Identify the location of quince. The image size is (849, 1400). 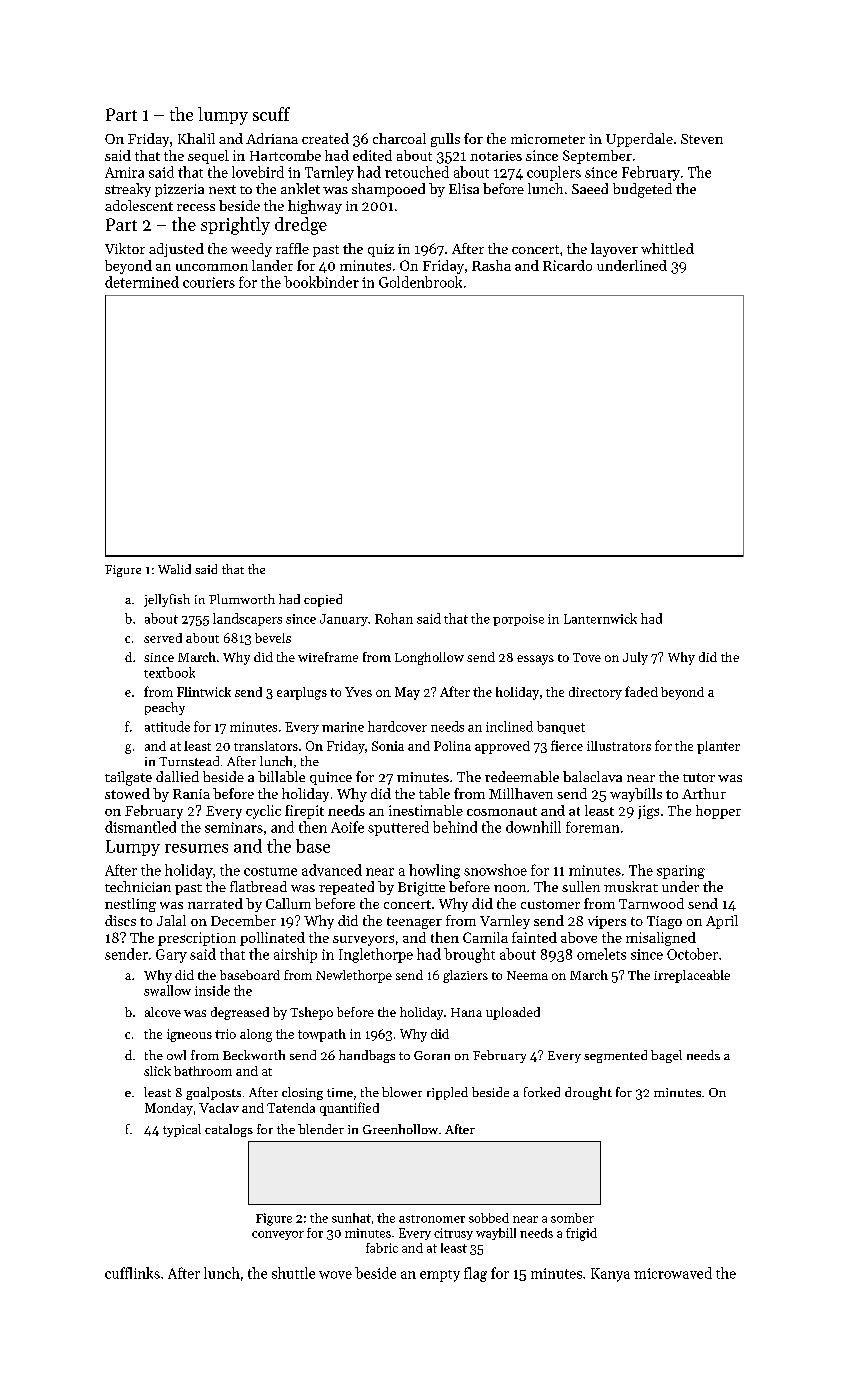
(331, 778).
